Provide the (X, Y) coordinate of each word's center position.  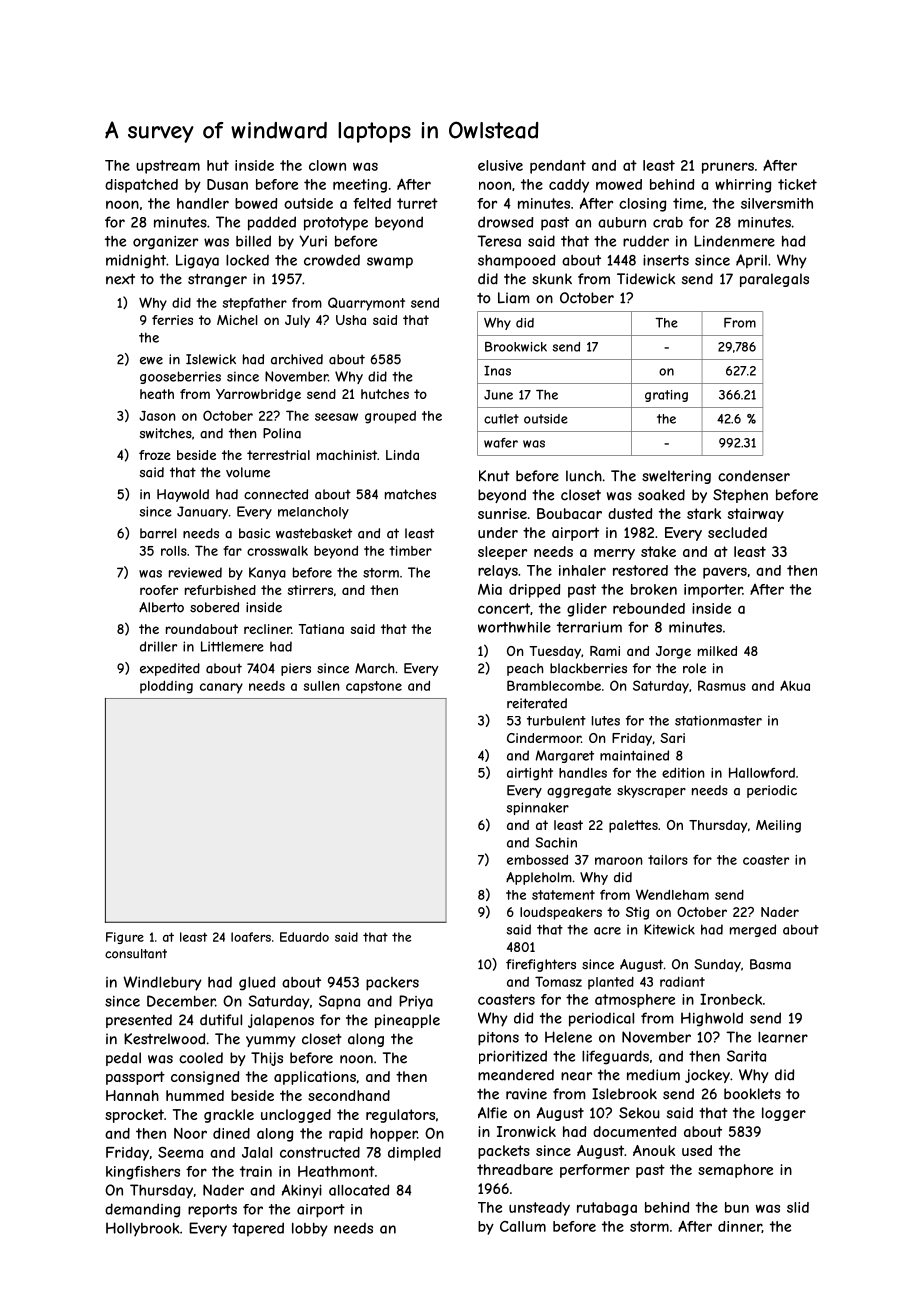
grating (666, 396)
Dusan (227, 184)
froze (155, 455)
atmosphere (635, 1001)
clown (327, 165)
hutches (385, 394)
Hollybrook (143, 1229)
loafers (251, 937)
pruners (728, 168)
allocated (359, 1190)
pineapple (407, 1021)
